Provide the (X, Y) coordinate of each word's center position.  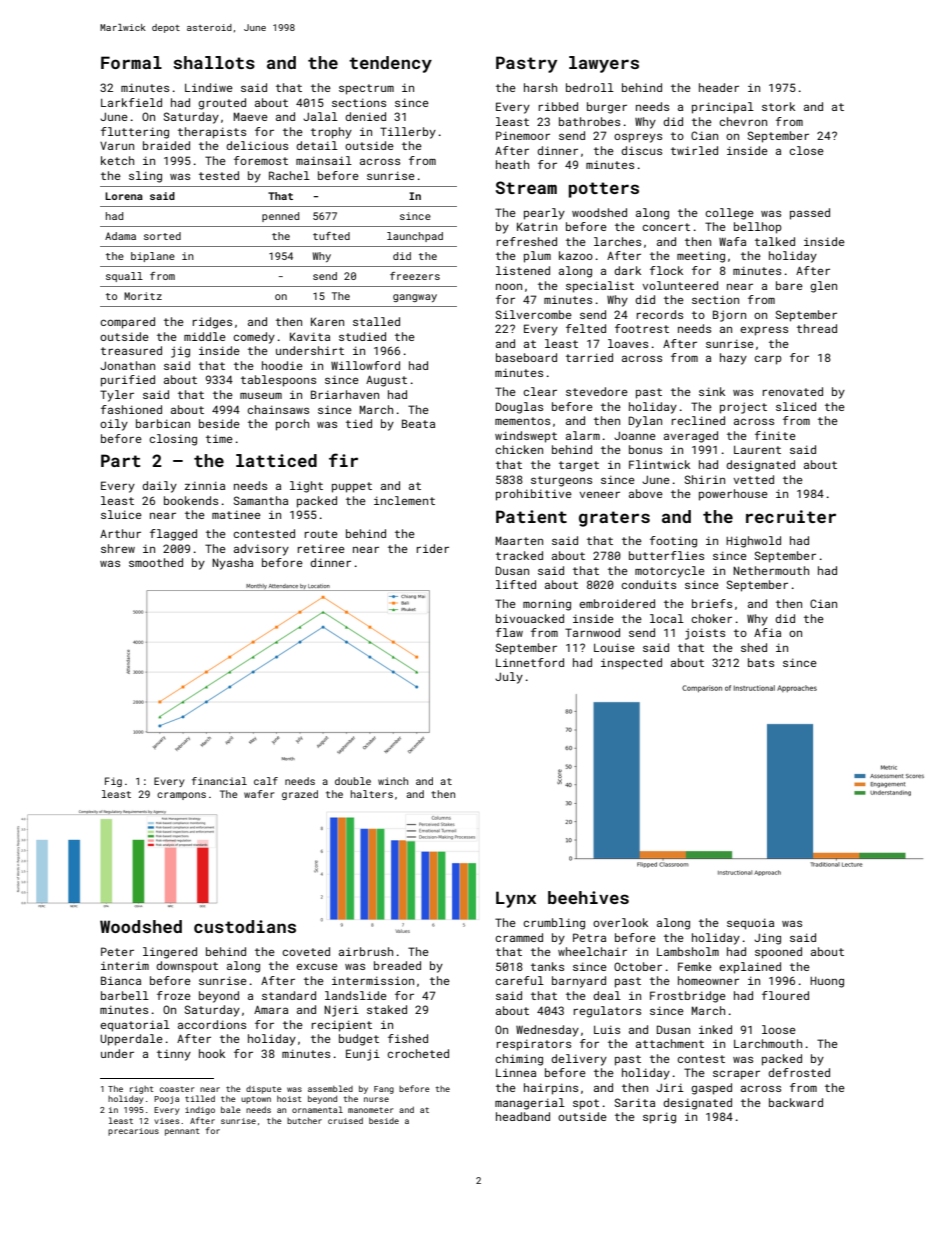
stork (778, 106)
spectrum (366, 89)
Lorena (124, 196)
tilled (200, 1098)
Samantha (261, 500)
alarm (583, 435)
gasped (711, 1089)
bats (761, 662)
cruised (345, 1120)
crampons (181, 796)
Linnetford (530, 662)
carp (768, 360)
